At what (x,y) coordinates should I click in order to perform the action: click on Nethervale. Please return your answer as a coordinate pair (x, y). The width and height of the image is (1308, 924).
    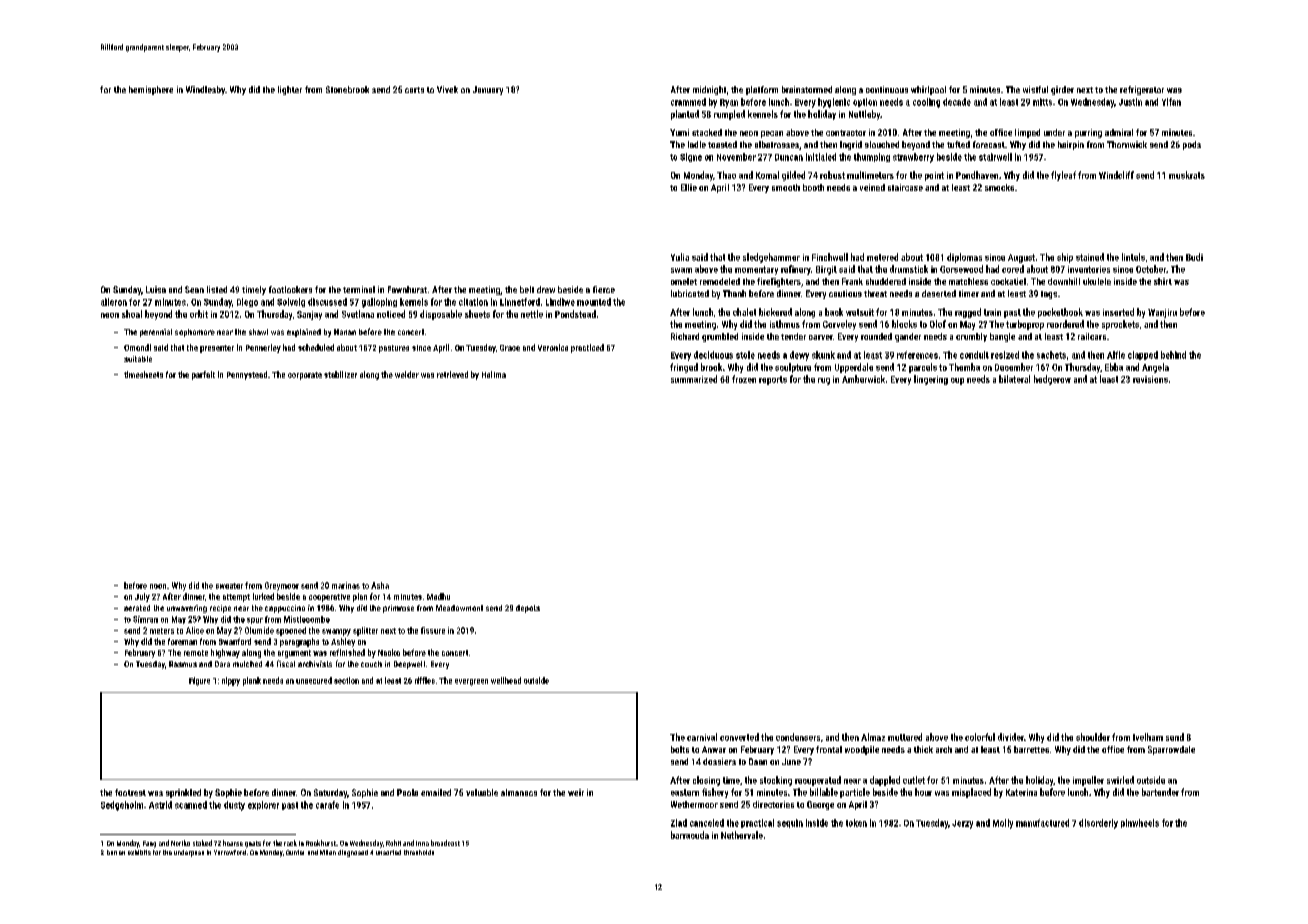
    Looking at the image, I should click on (742, 835).
